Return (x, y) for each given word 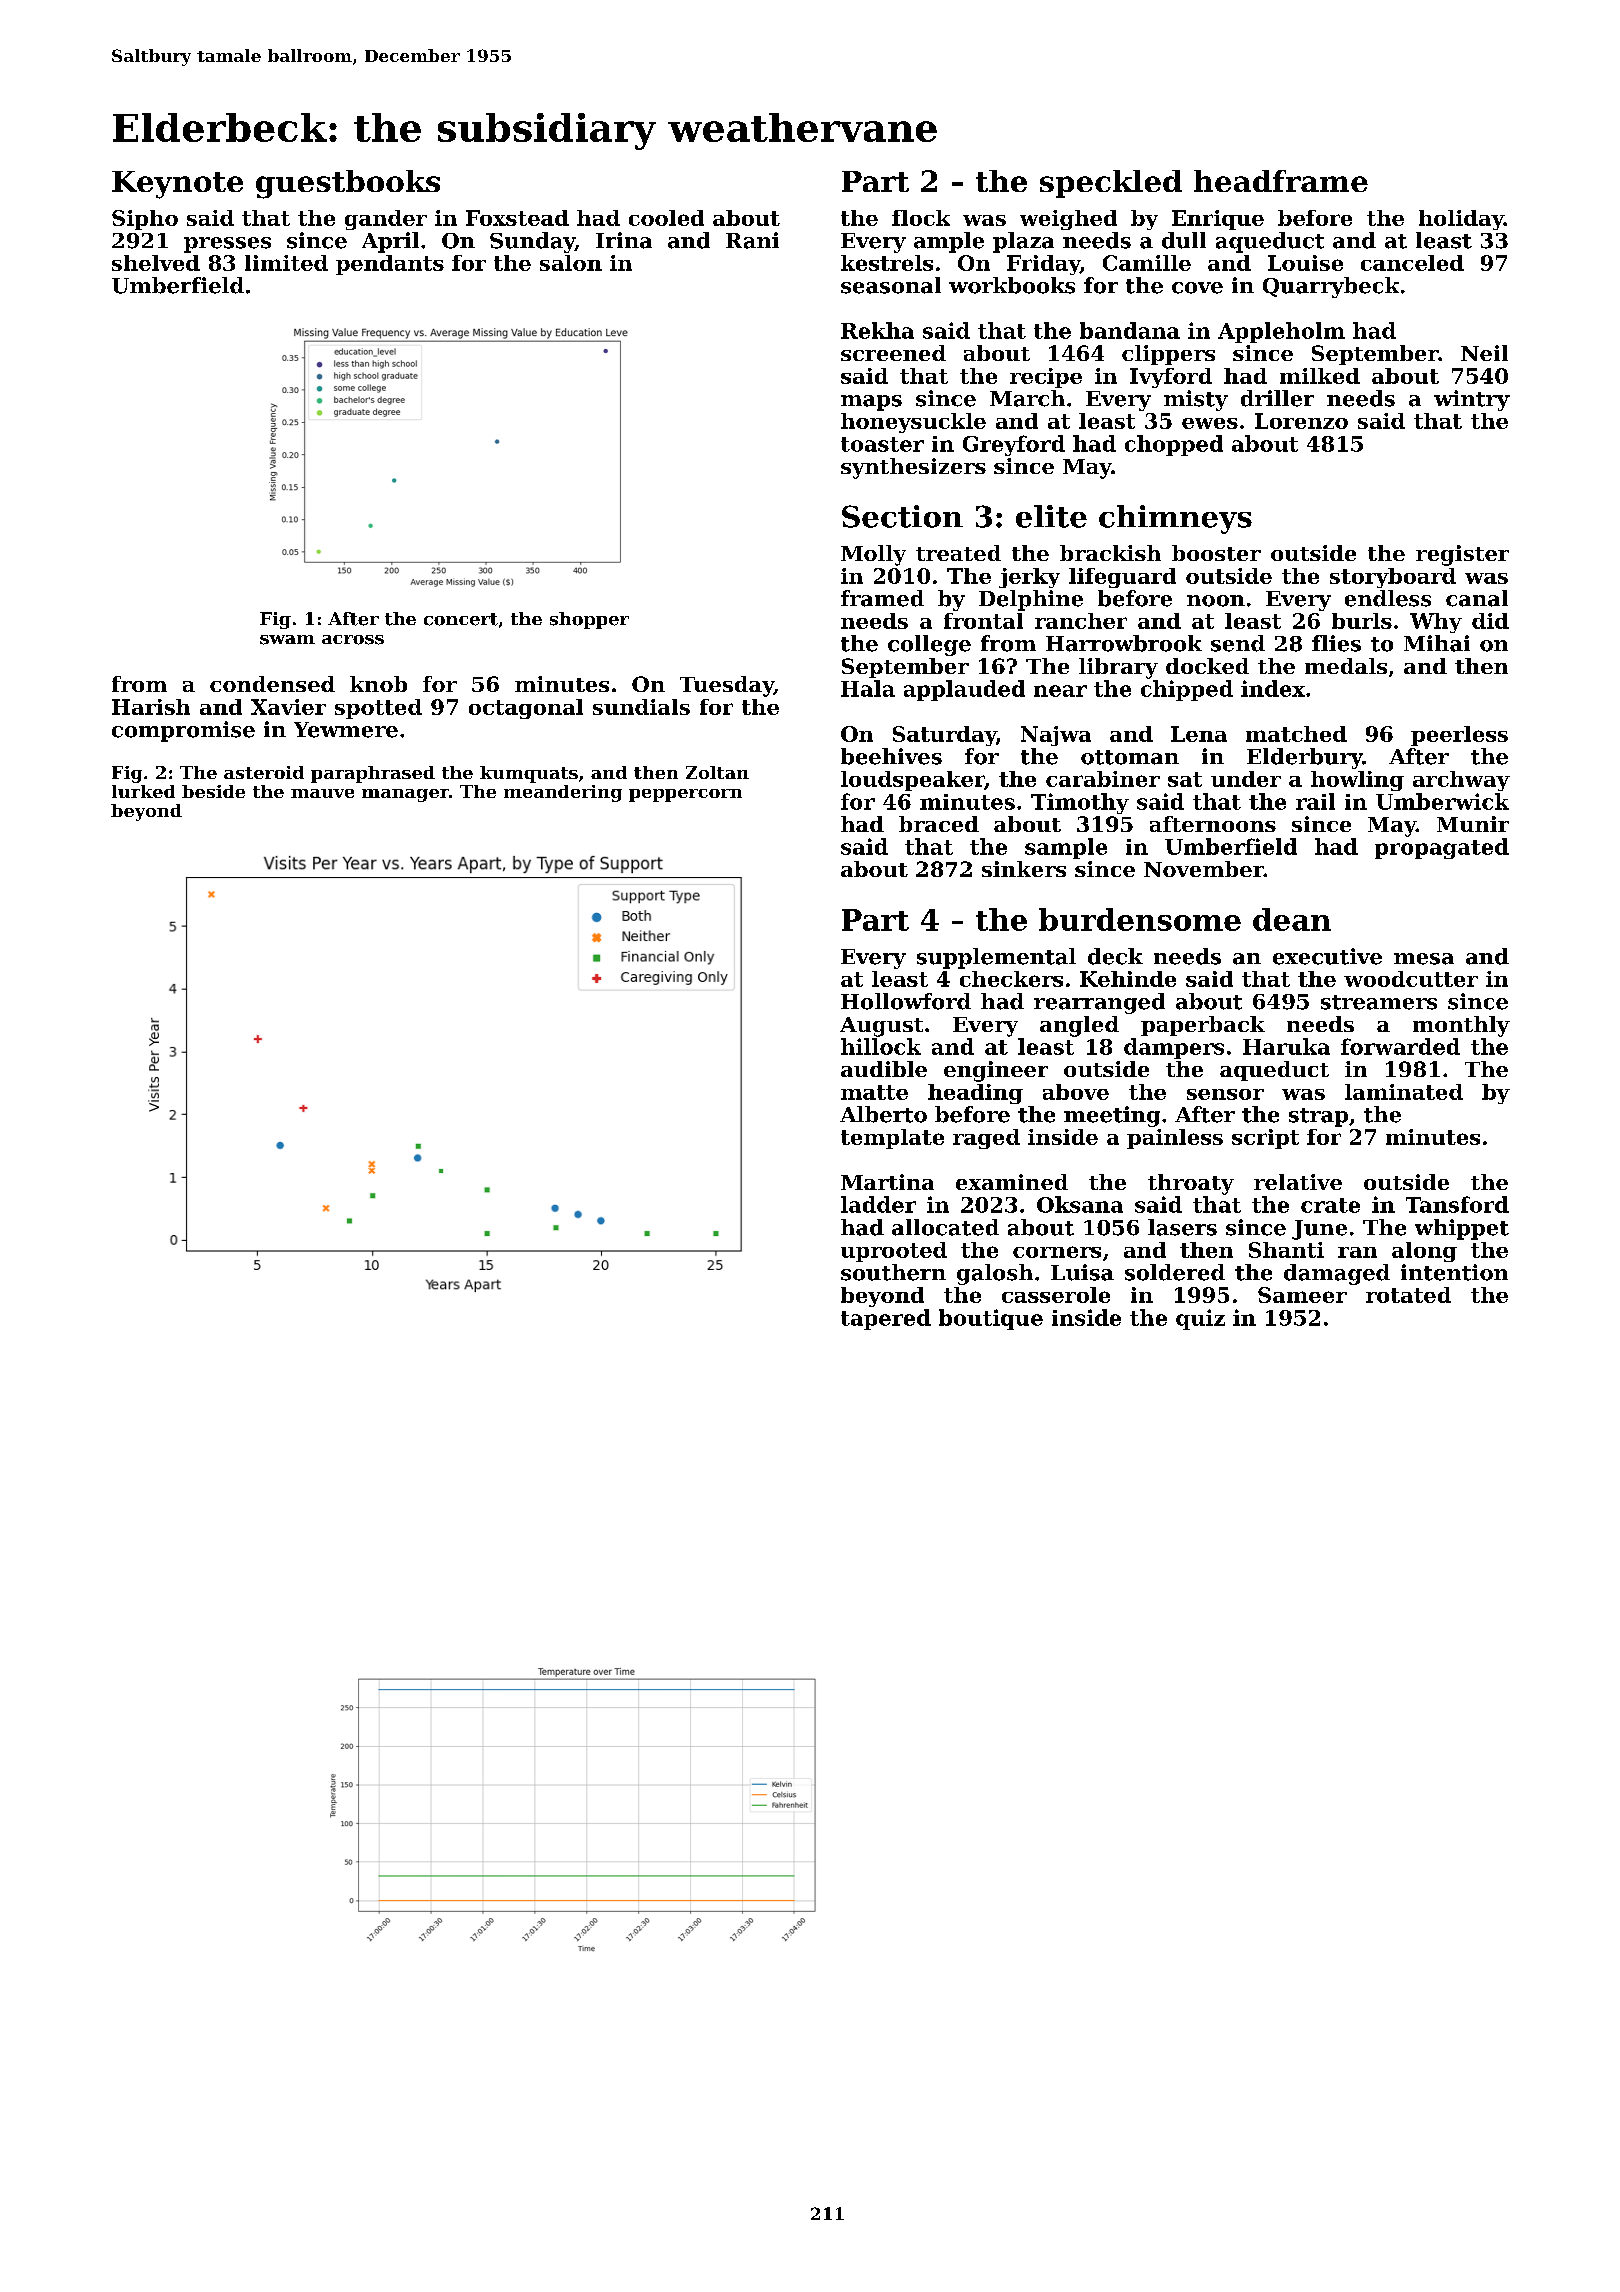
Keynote (177, 185)
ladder (878, 1204)
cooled (666, 218)
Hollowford (906, 1001)
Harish (151, 707)
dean (1292, 919)
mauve (322, 793)
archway (1461, 781)
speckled (1111, 184)
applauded (964, 690)
